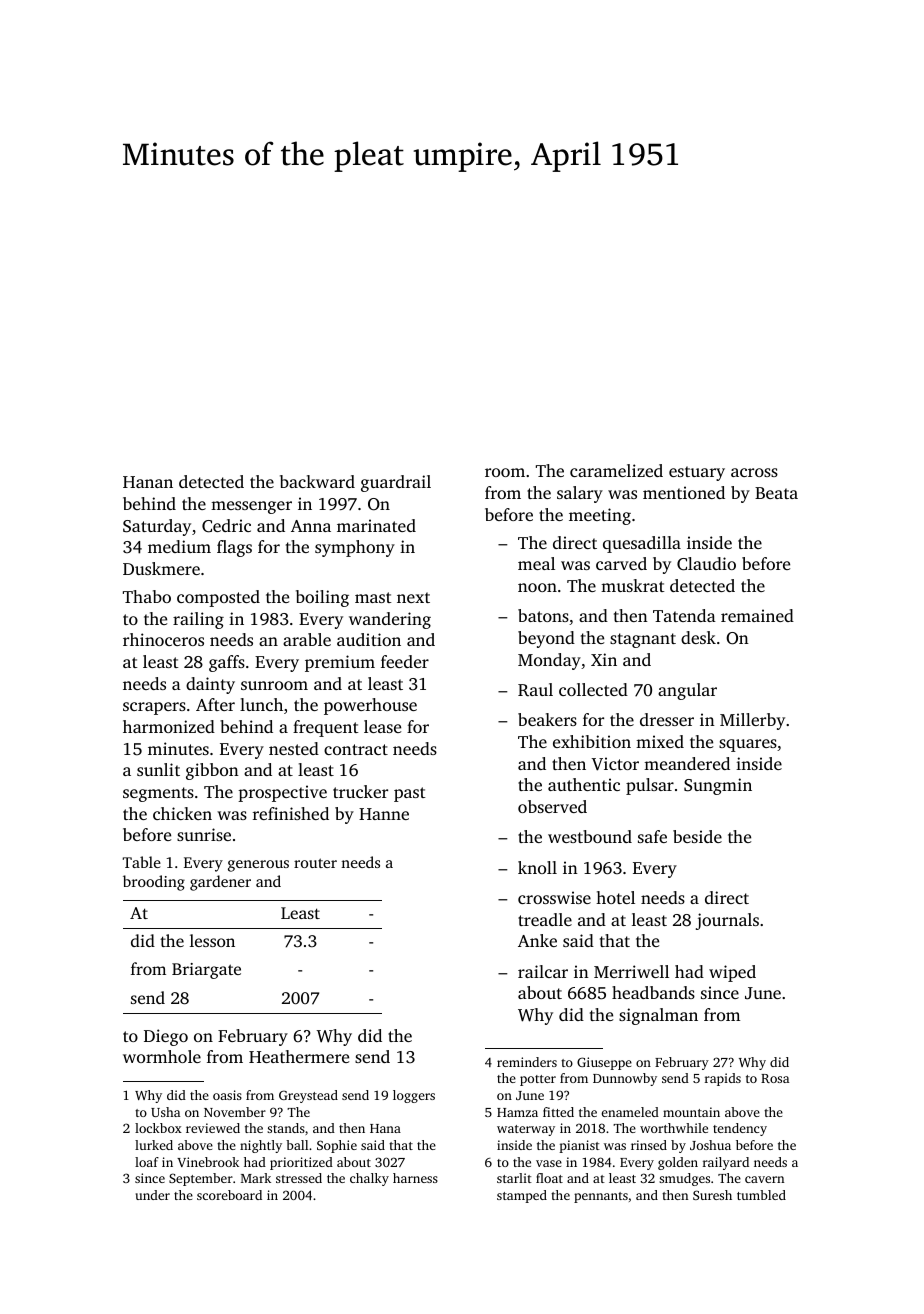  What do you see at coordinates (261, 1146) in the screenshot?
I see `nightly` at bounding box center [261, 1146].
